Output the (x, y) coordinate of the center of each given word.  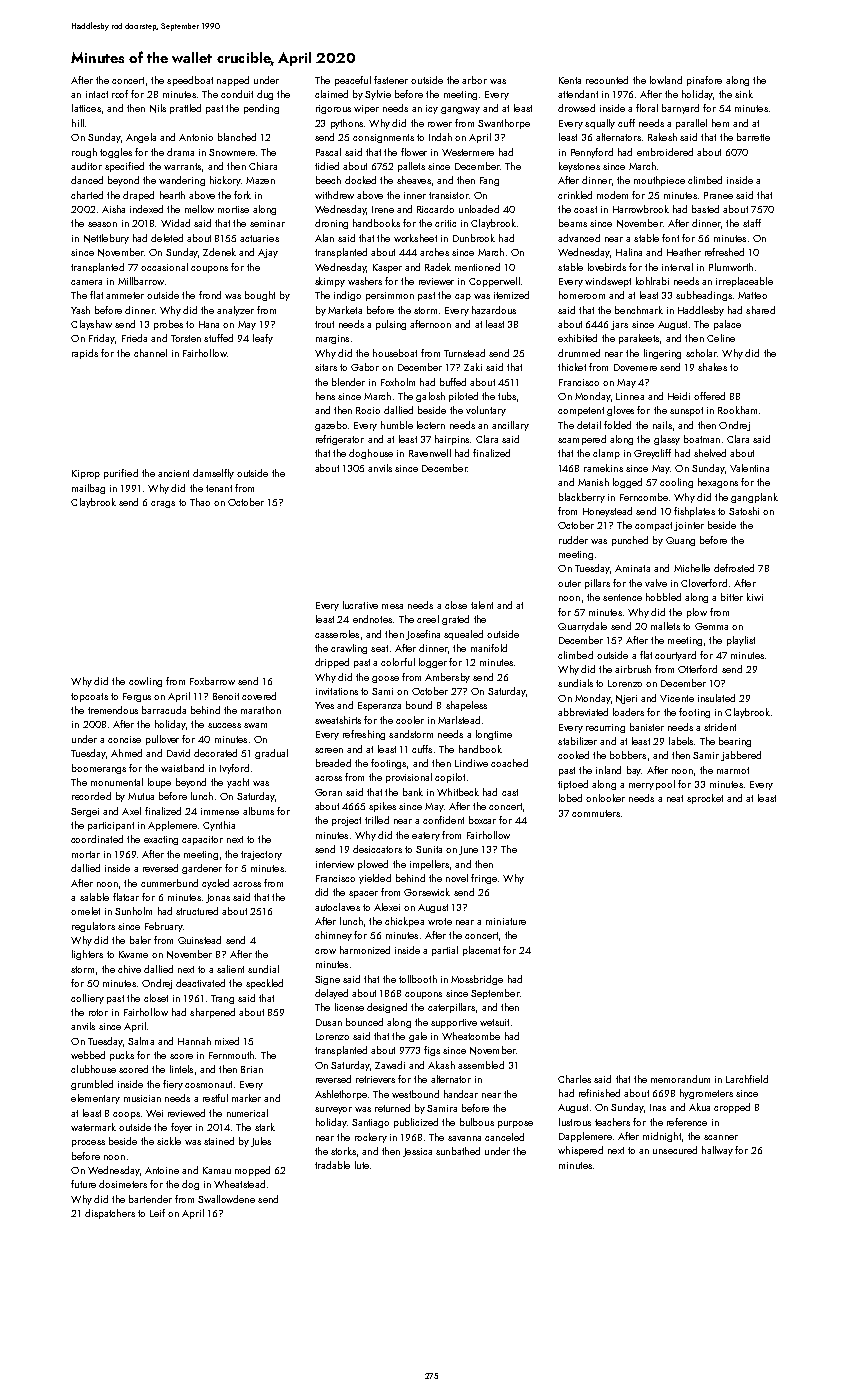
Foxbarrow (212, 681)
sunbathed (458, 1151)
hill (78, 123)
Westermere (468, 152)
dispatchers (110, 1214)
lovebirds (607, 267)
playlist (741, 641)
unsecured (675, 1150)
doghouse (371, 454)
